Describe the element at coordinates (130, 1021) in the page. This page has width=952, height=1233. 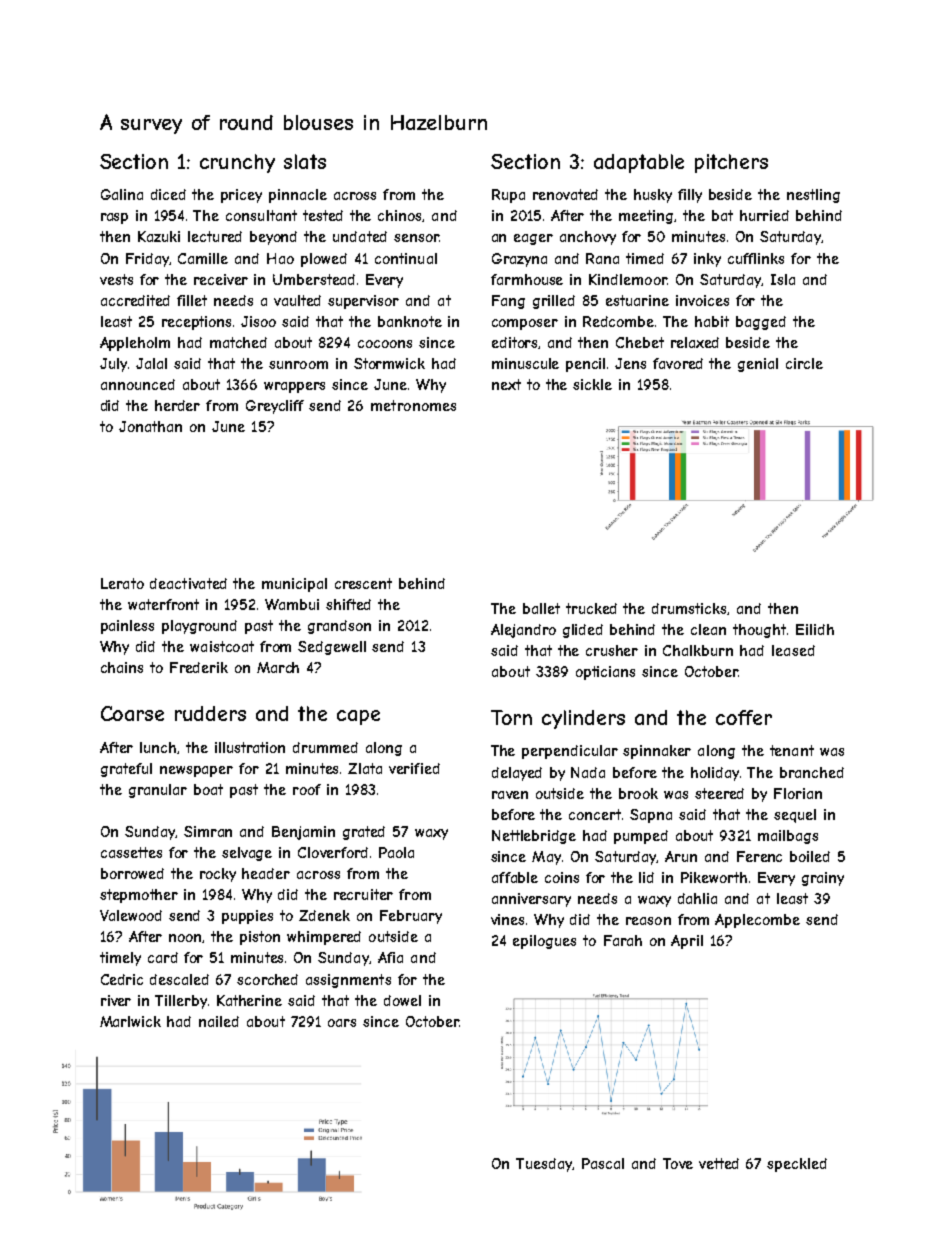
I see `Marlwick` at that location.
